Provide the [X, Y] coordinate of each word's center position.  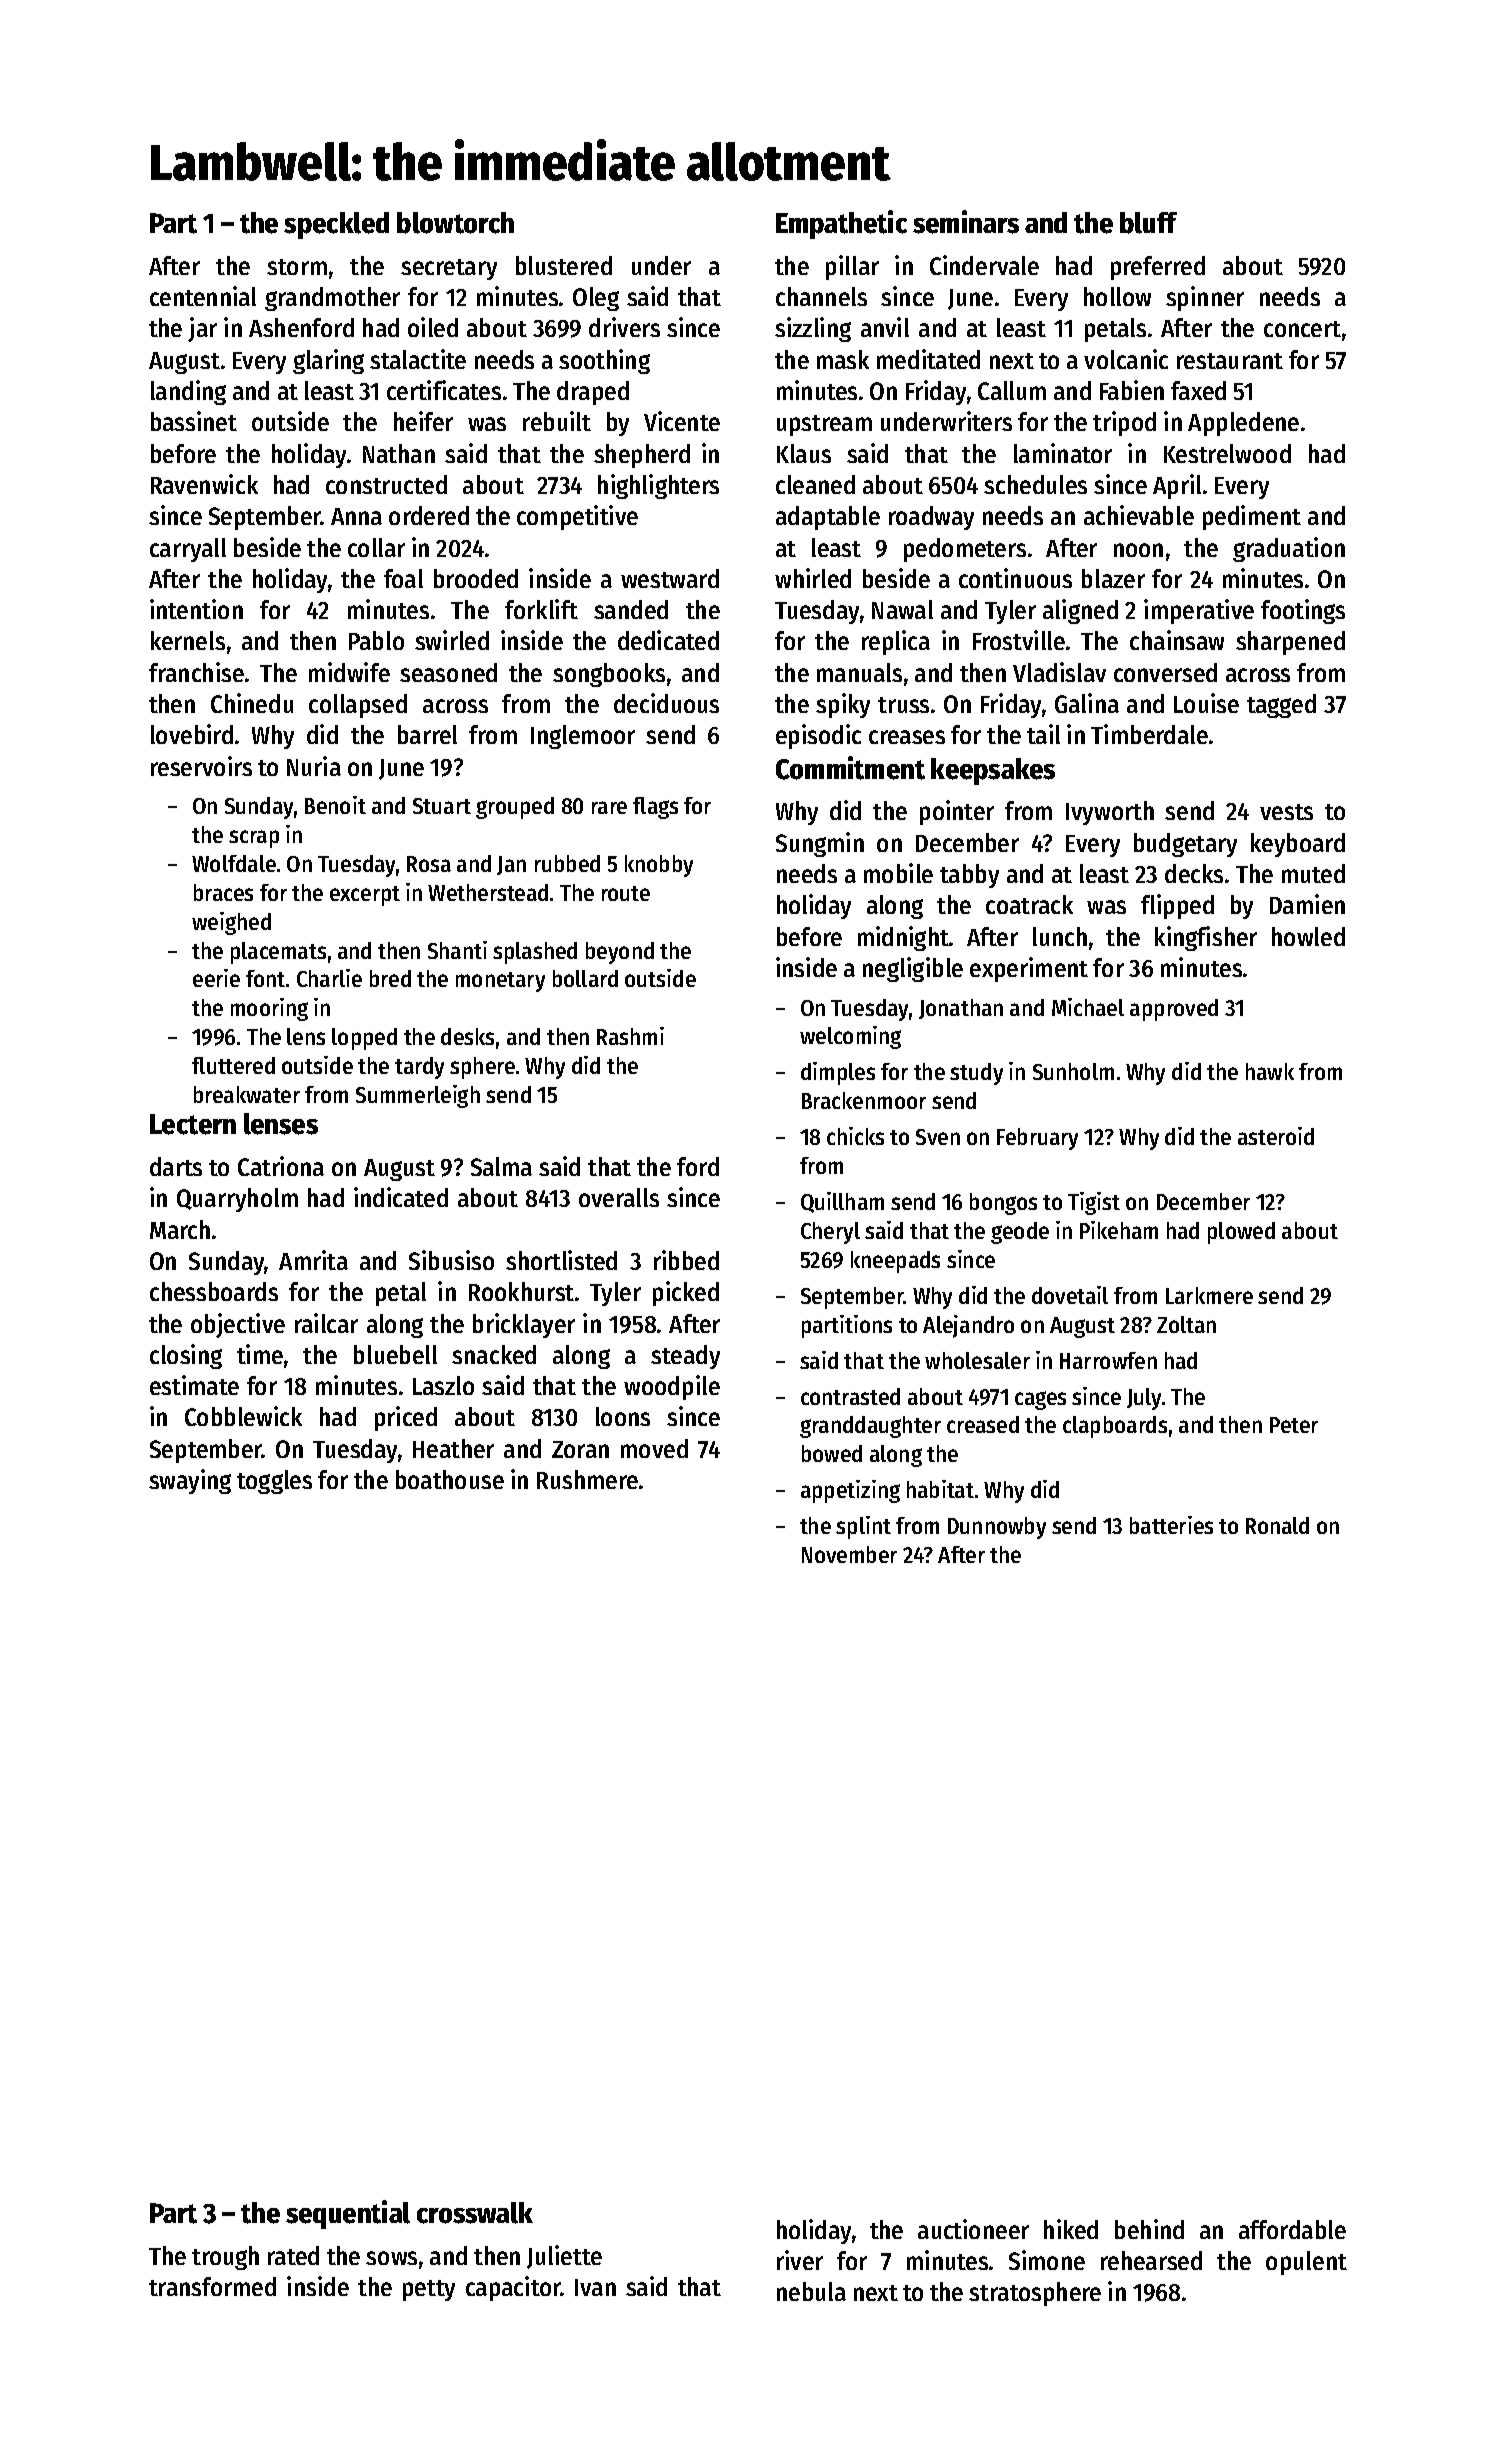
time [260, 1354]
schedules [1035, 484]
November [849, 1554]
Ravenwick [204, 484]
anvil [885, 327]
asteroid [1276, 1136]
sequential [348, 2214]
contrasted [850, 1396]
